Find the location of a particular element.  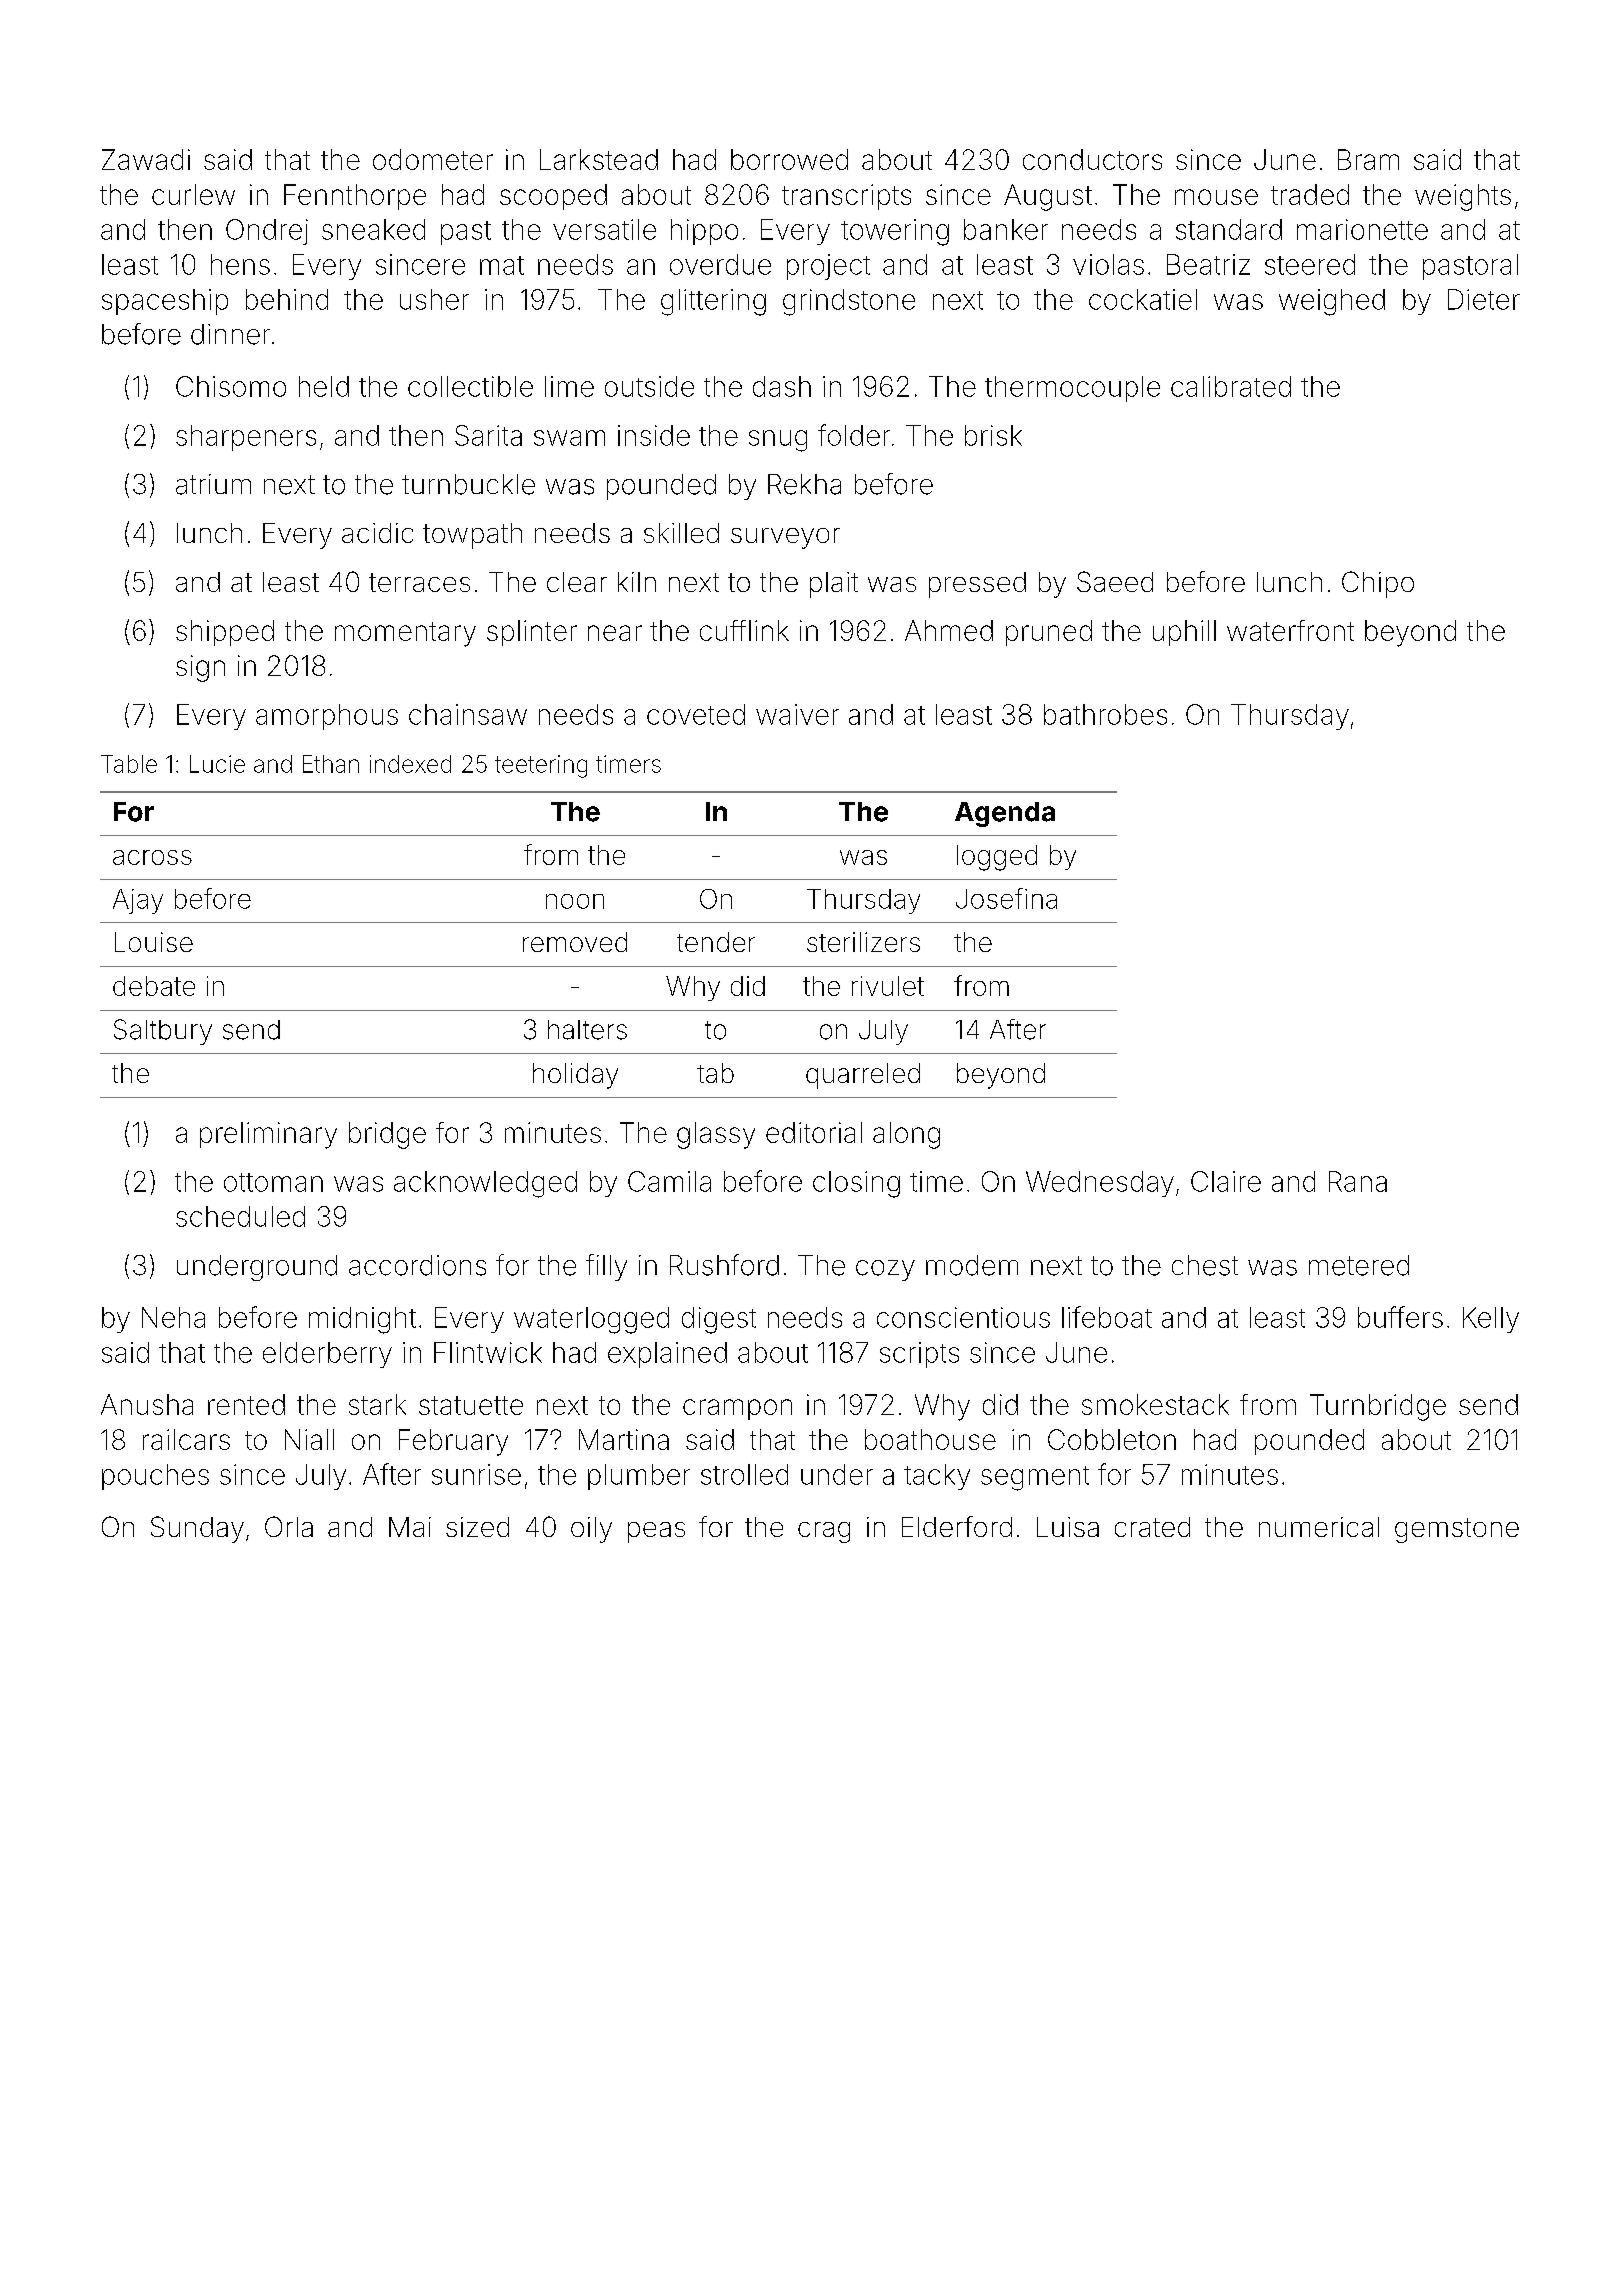

calibrated is located at coordinates (1231, 386).
